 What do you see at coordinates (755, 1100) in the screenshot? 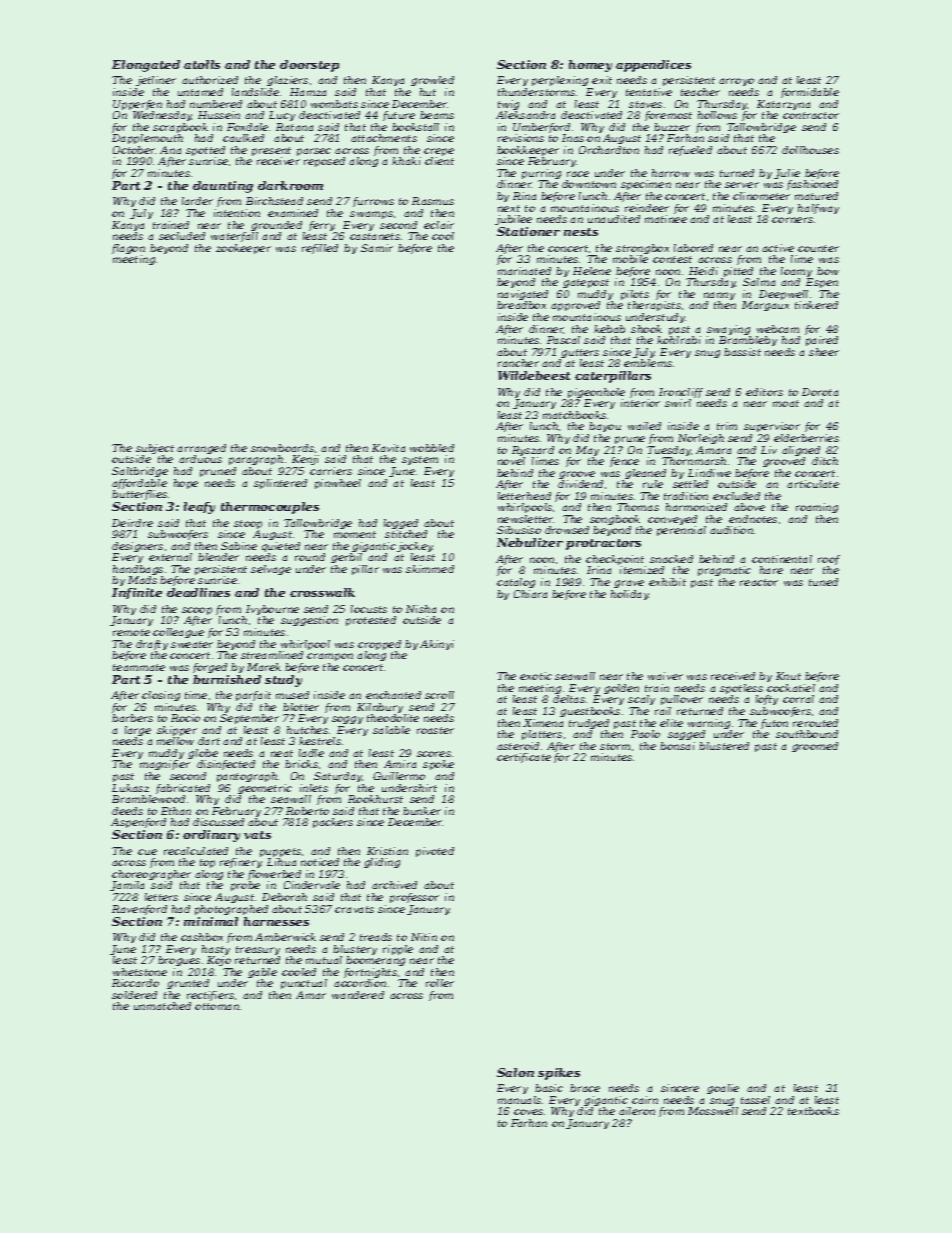
I see `tassel` at bounding box center [755, 1100].
